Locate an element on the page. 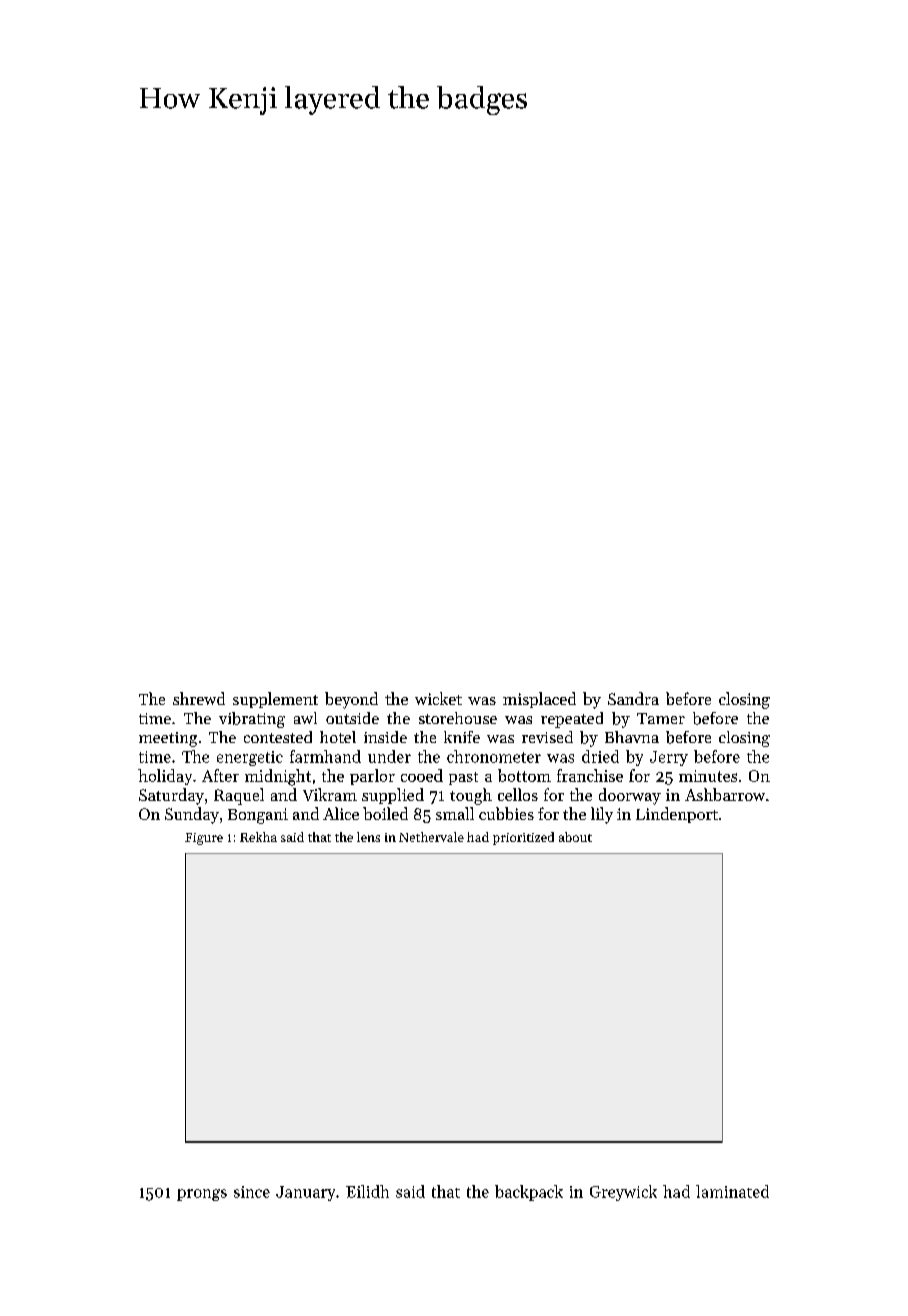 This document has height=1316, width=908. Lindenport is located at coordinates (677, 815).
